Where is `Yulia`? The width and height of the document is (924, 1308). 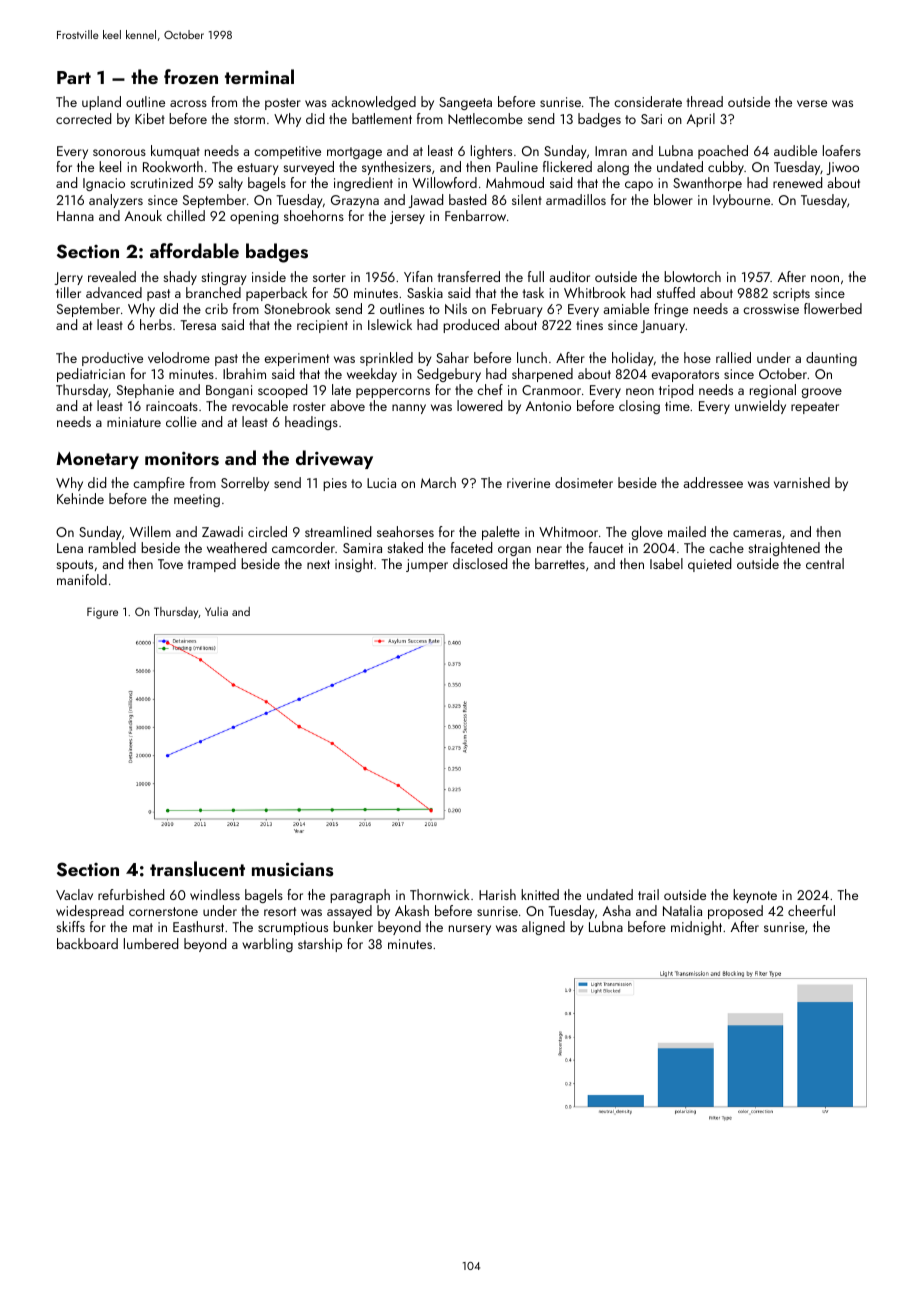
Yulia is located at coordinates (216, 611).
